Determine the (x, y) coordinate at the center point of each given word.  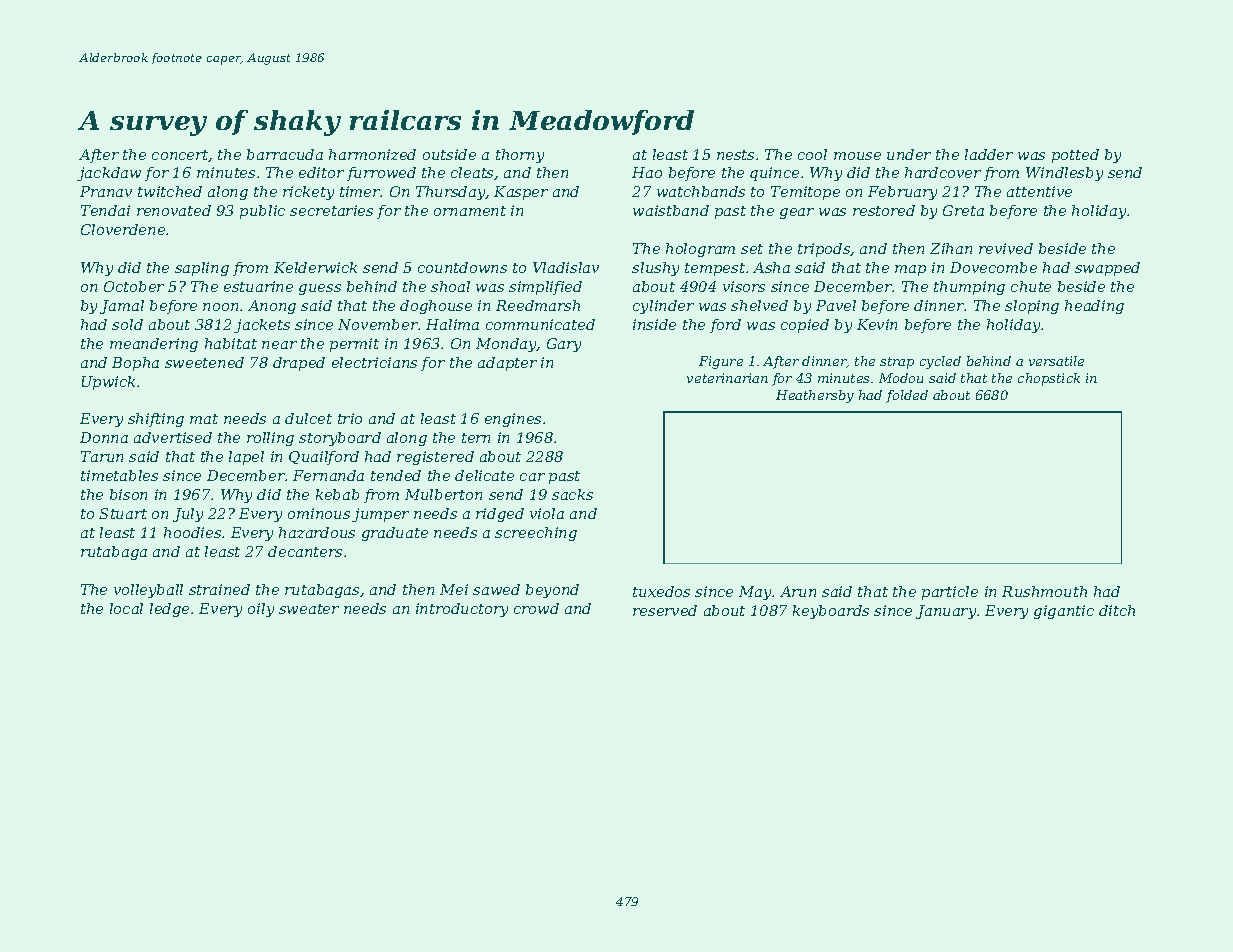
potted (1075, 156)
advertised (173, 437)
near (279, 345)
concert (180, 156)
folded (907, 396)
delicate (484, 475)
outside (449, 154)
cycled (940, 362)
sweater (309, 609)
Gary (564, 345)
